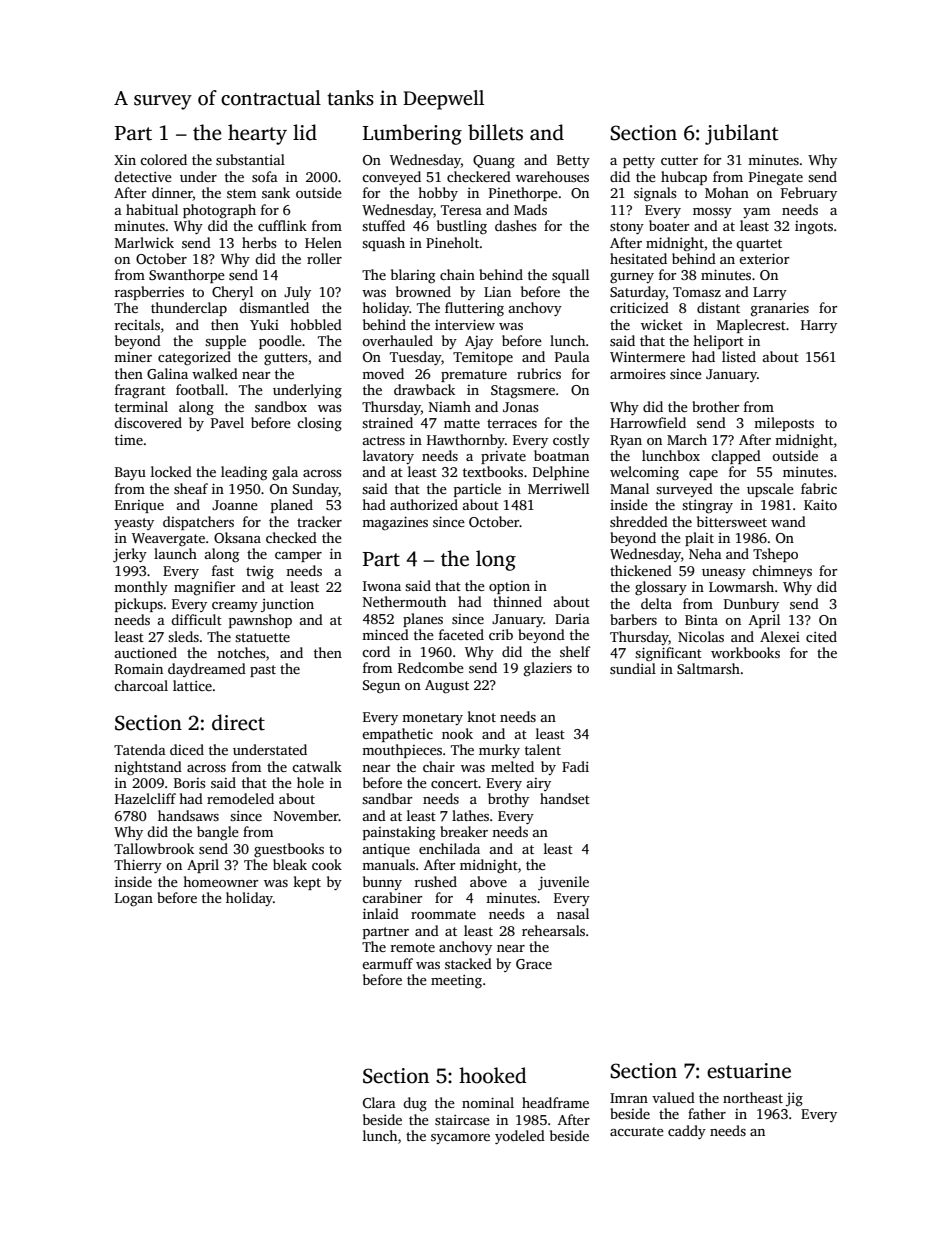 This page has width=952, height=1233. What do you see at coordinates (399, 833) in the page?
I see `painstaking` at bounding box center [399, 833].
